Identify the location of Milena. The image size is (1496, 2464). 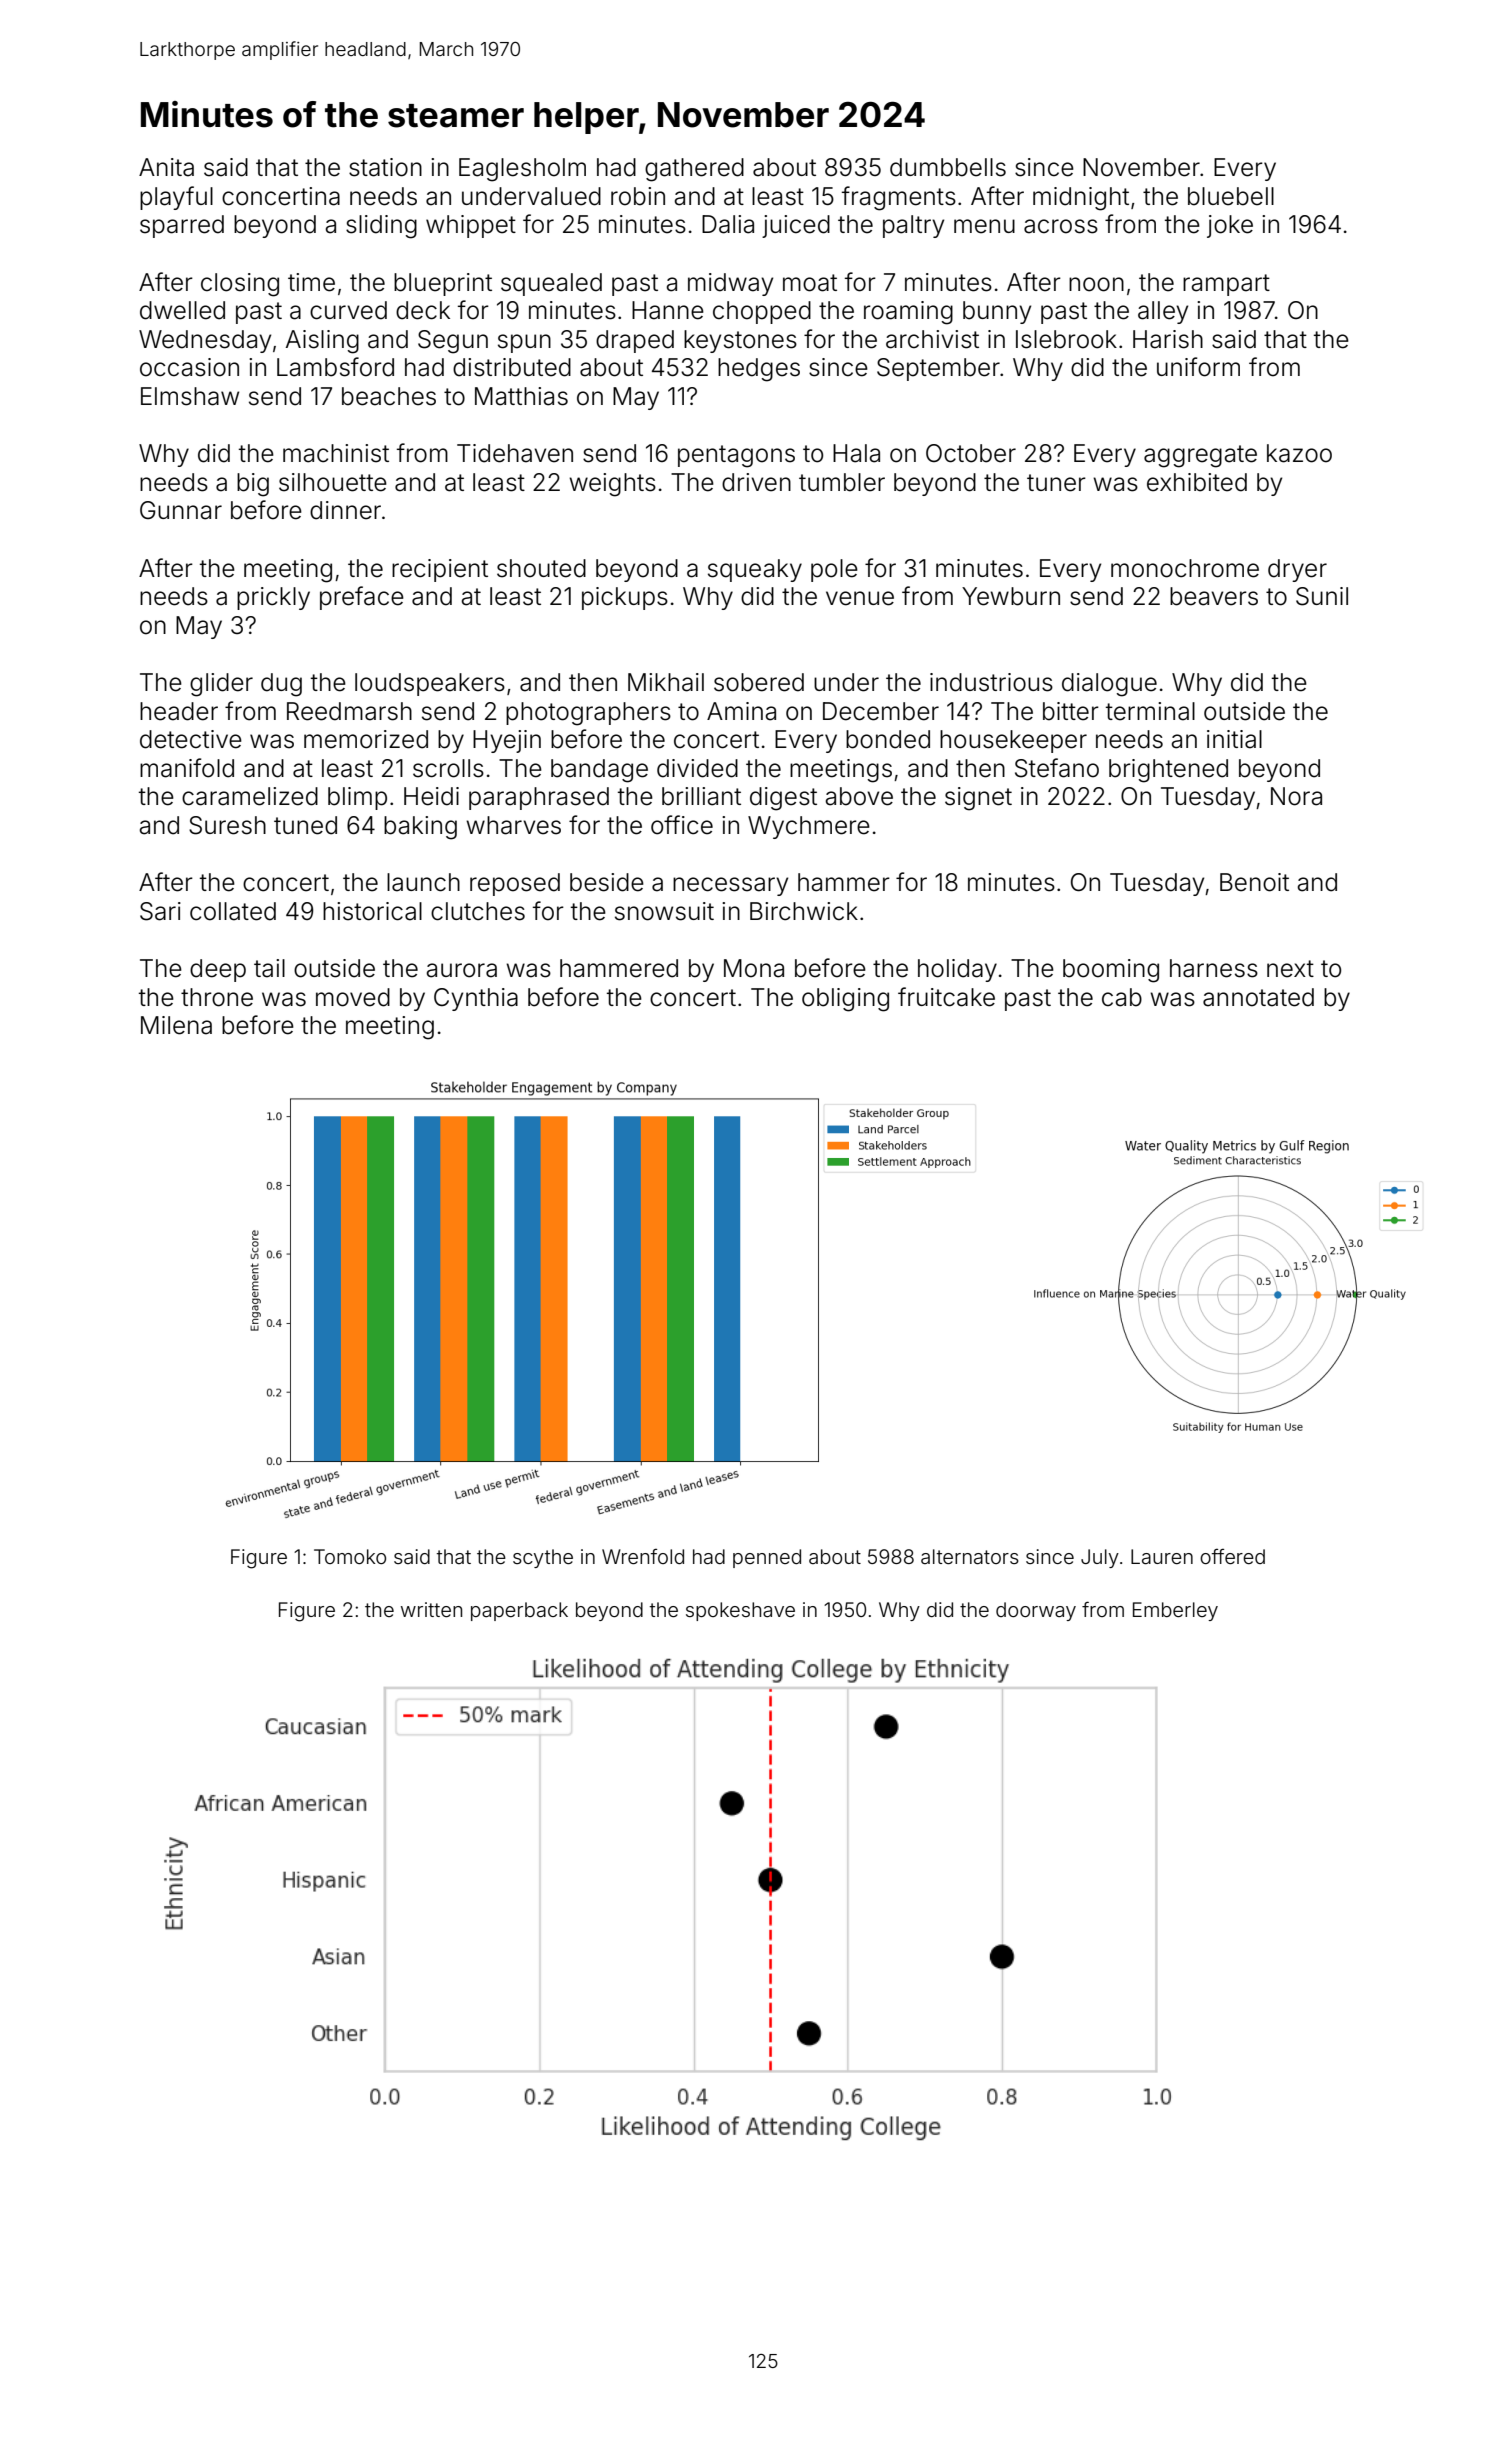
(176, 1025).
